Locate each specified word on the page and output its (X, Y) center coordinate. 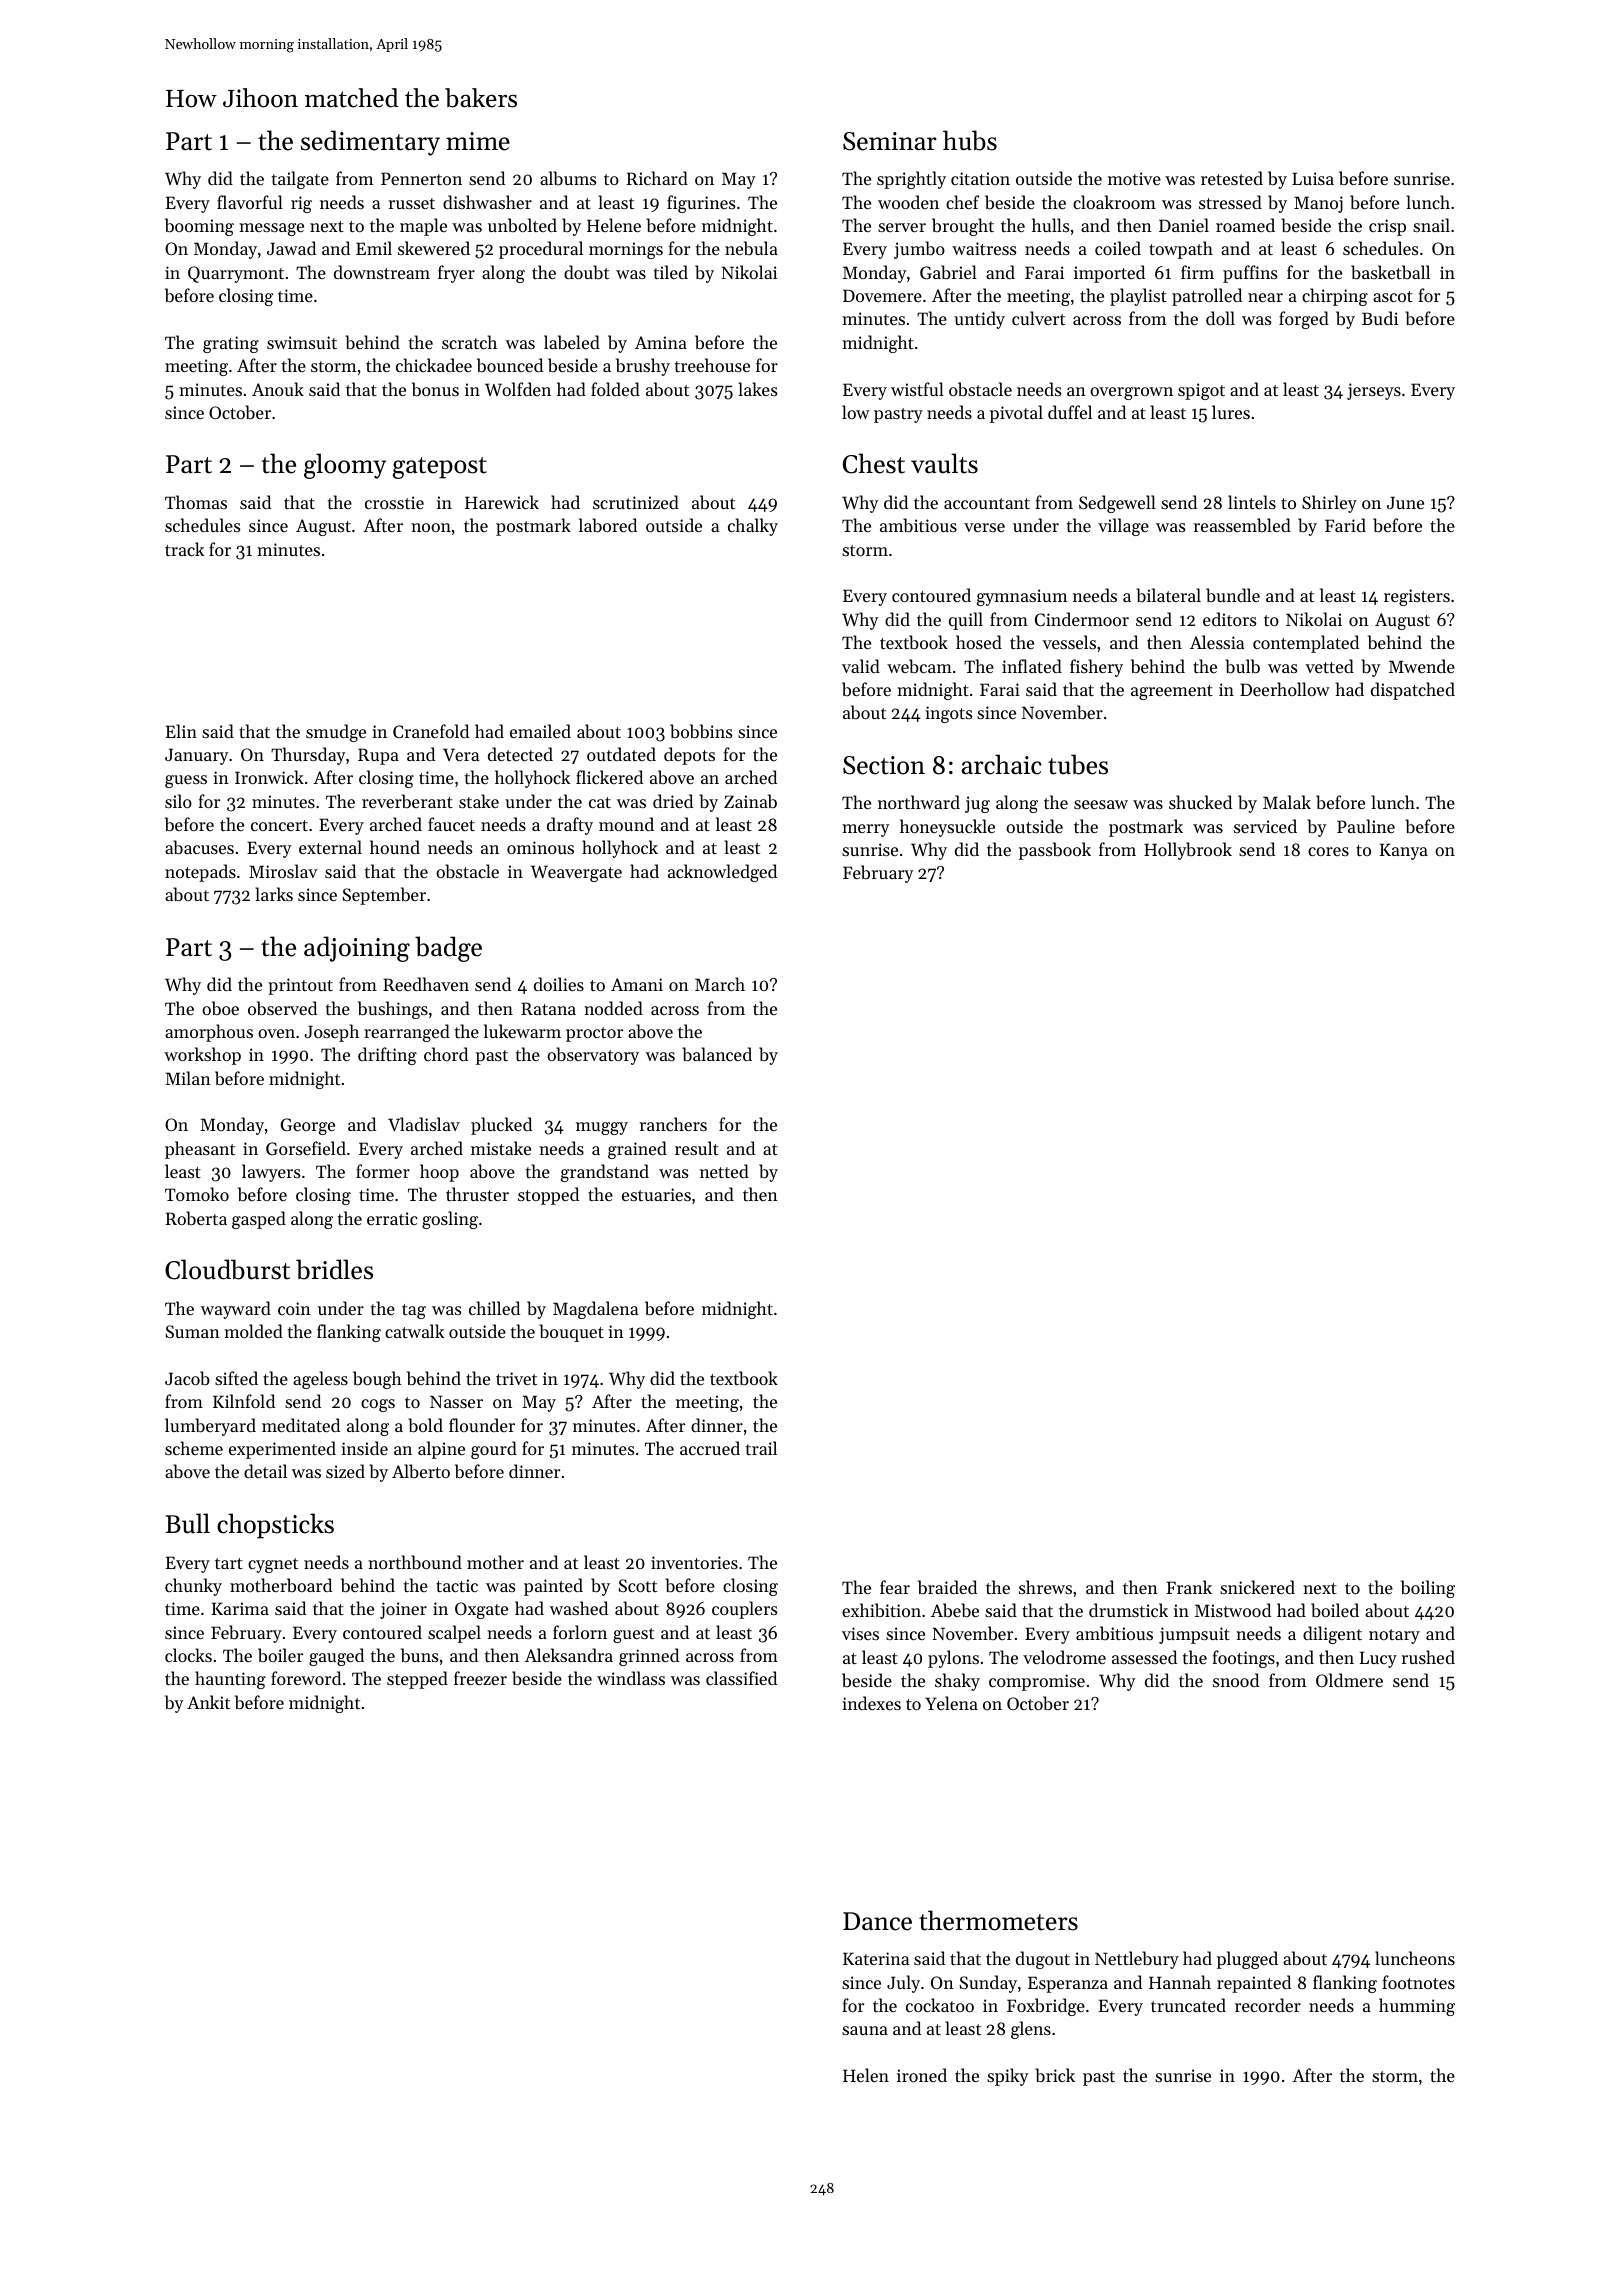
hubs (970, 140)
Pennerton (421, 178)
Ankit (208, 1702)
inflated (1032, 666)
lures (1231, 412)
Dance (877, 1921)
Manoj (1318, 204)
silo (178, 801)
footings (1243, 1659)
